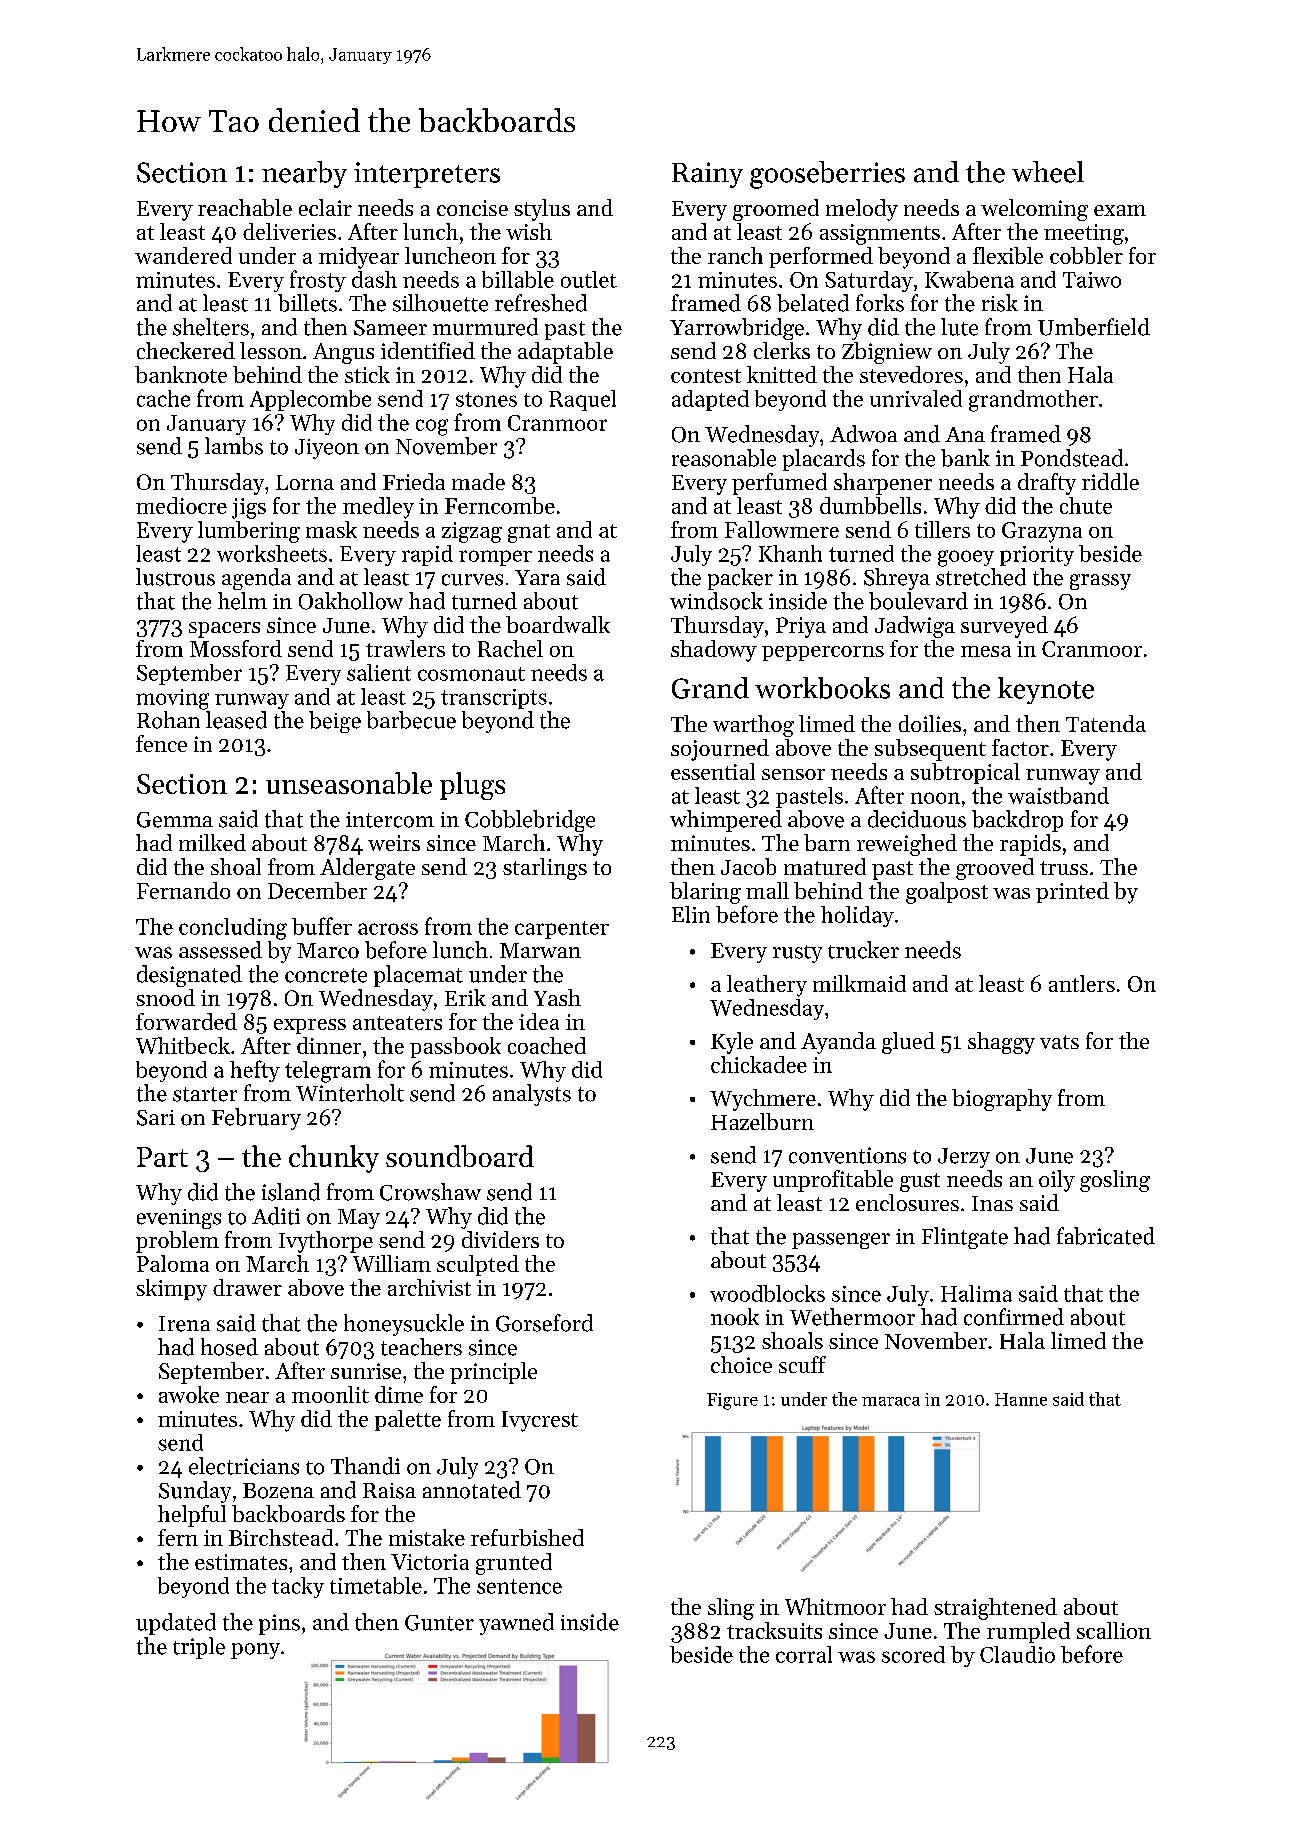  What do you see at coordinates (212, 842) in the screenshot?
I see `milked` at bounding box center [212, 842].
